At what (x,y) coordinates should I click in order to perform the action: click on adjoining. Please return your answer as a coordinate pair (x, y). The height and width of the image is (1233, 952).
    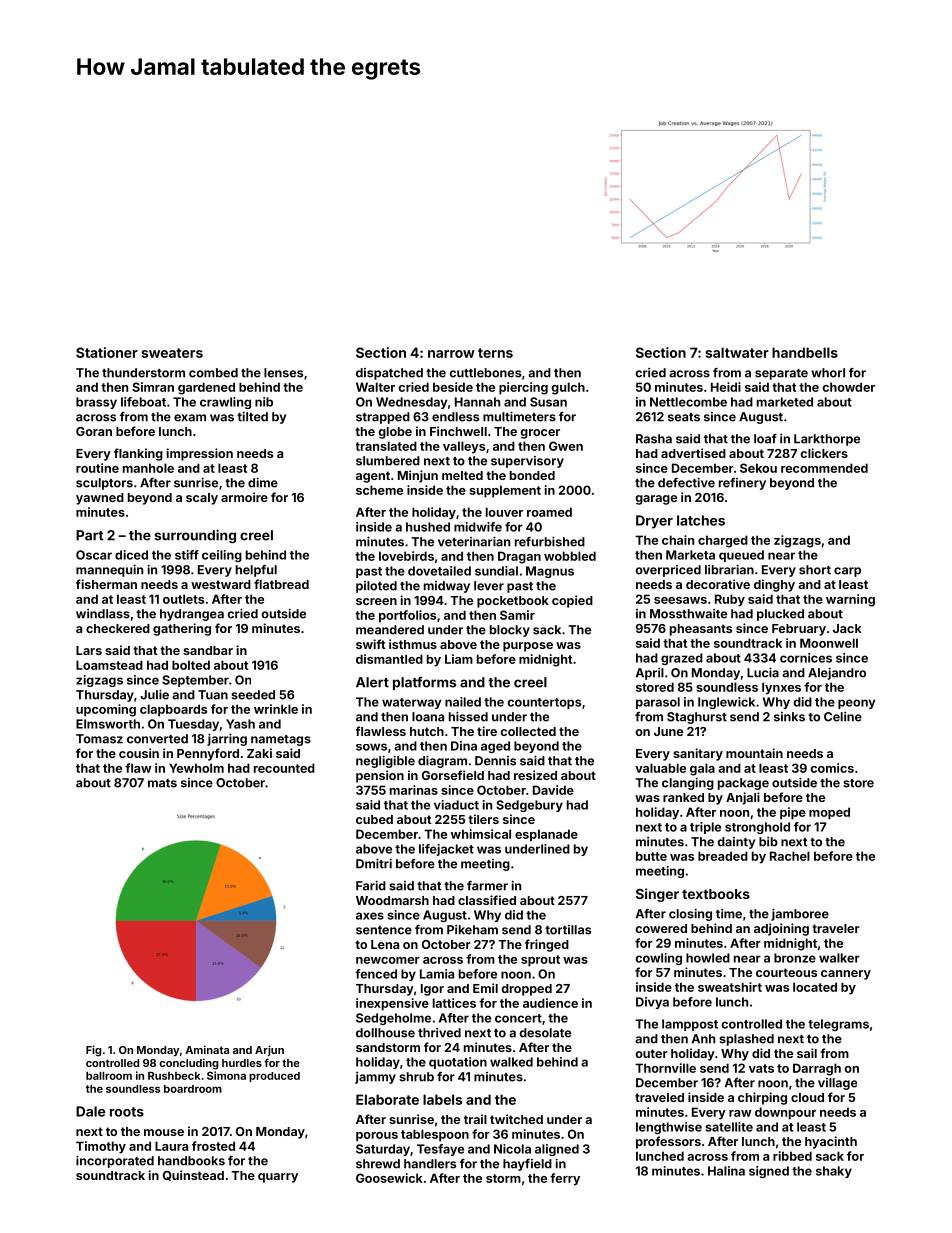
    Looking at the image, I should click on (781, 929).
